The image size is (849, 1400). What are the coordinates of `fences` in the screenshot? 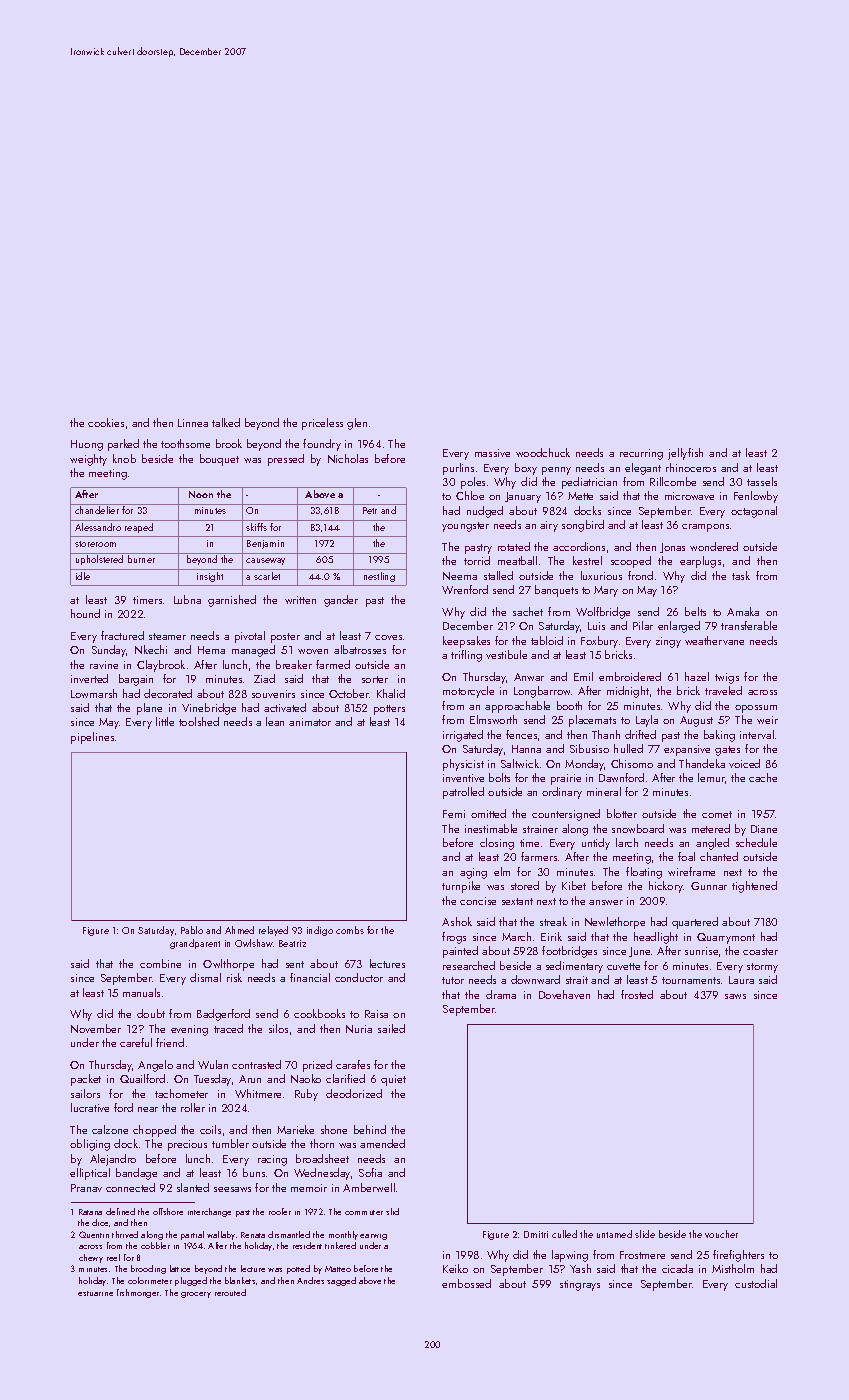 It's located at (521, 734).
